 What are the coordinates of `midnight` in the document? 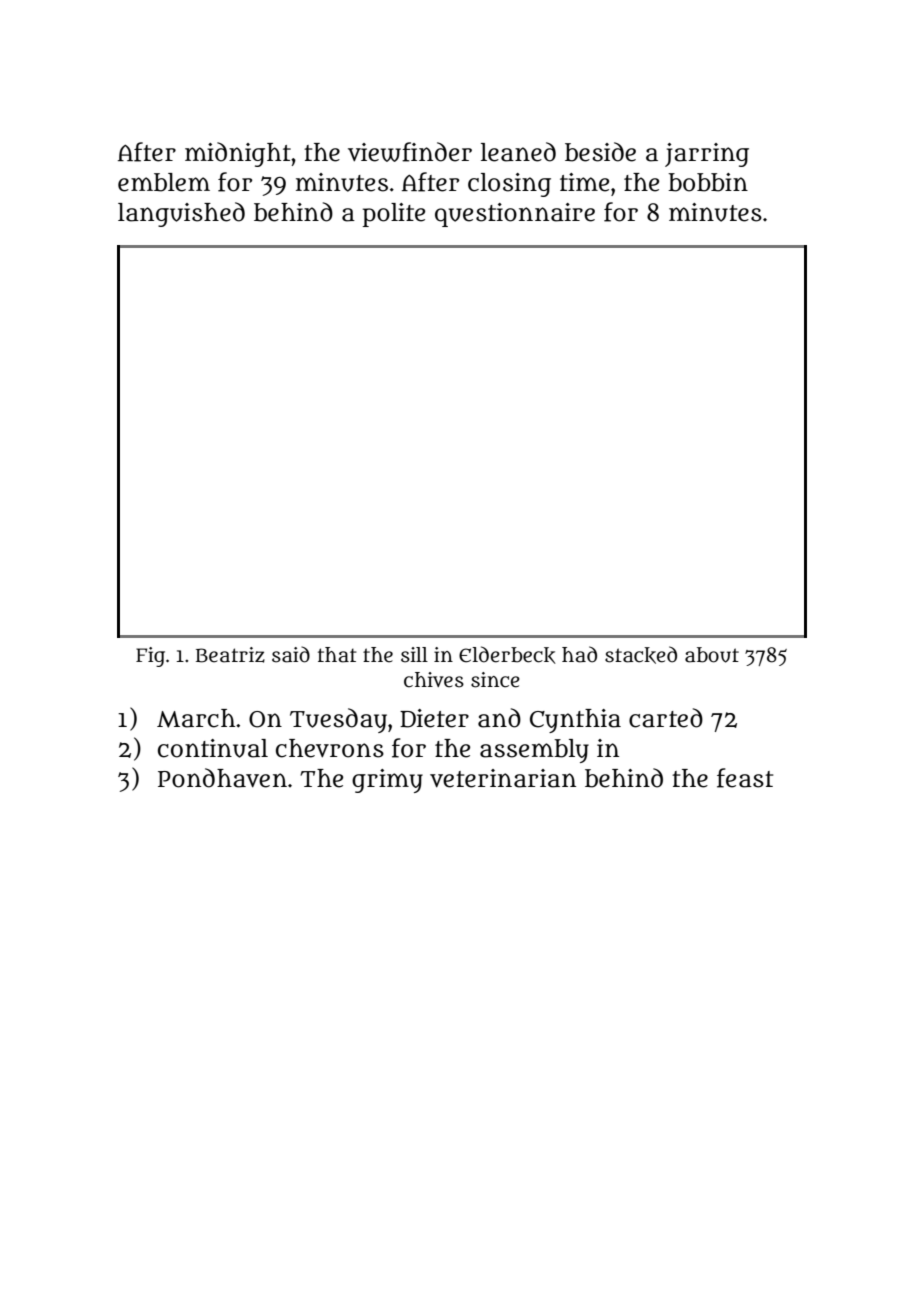 It's located at (238, 154).
